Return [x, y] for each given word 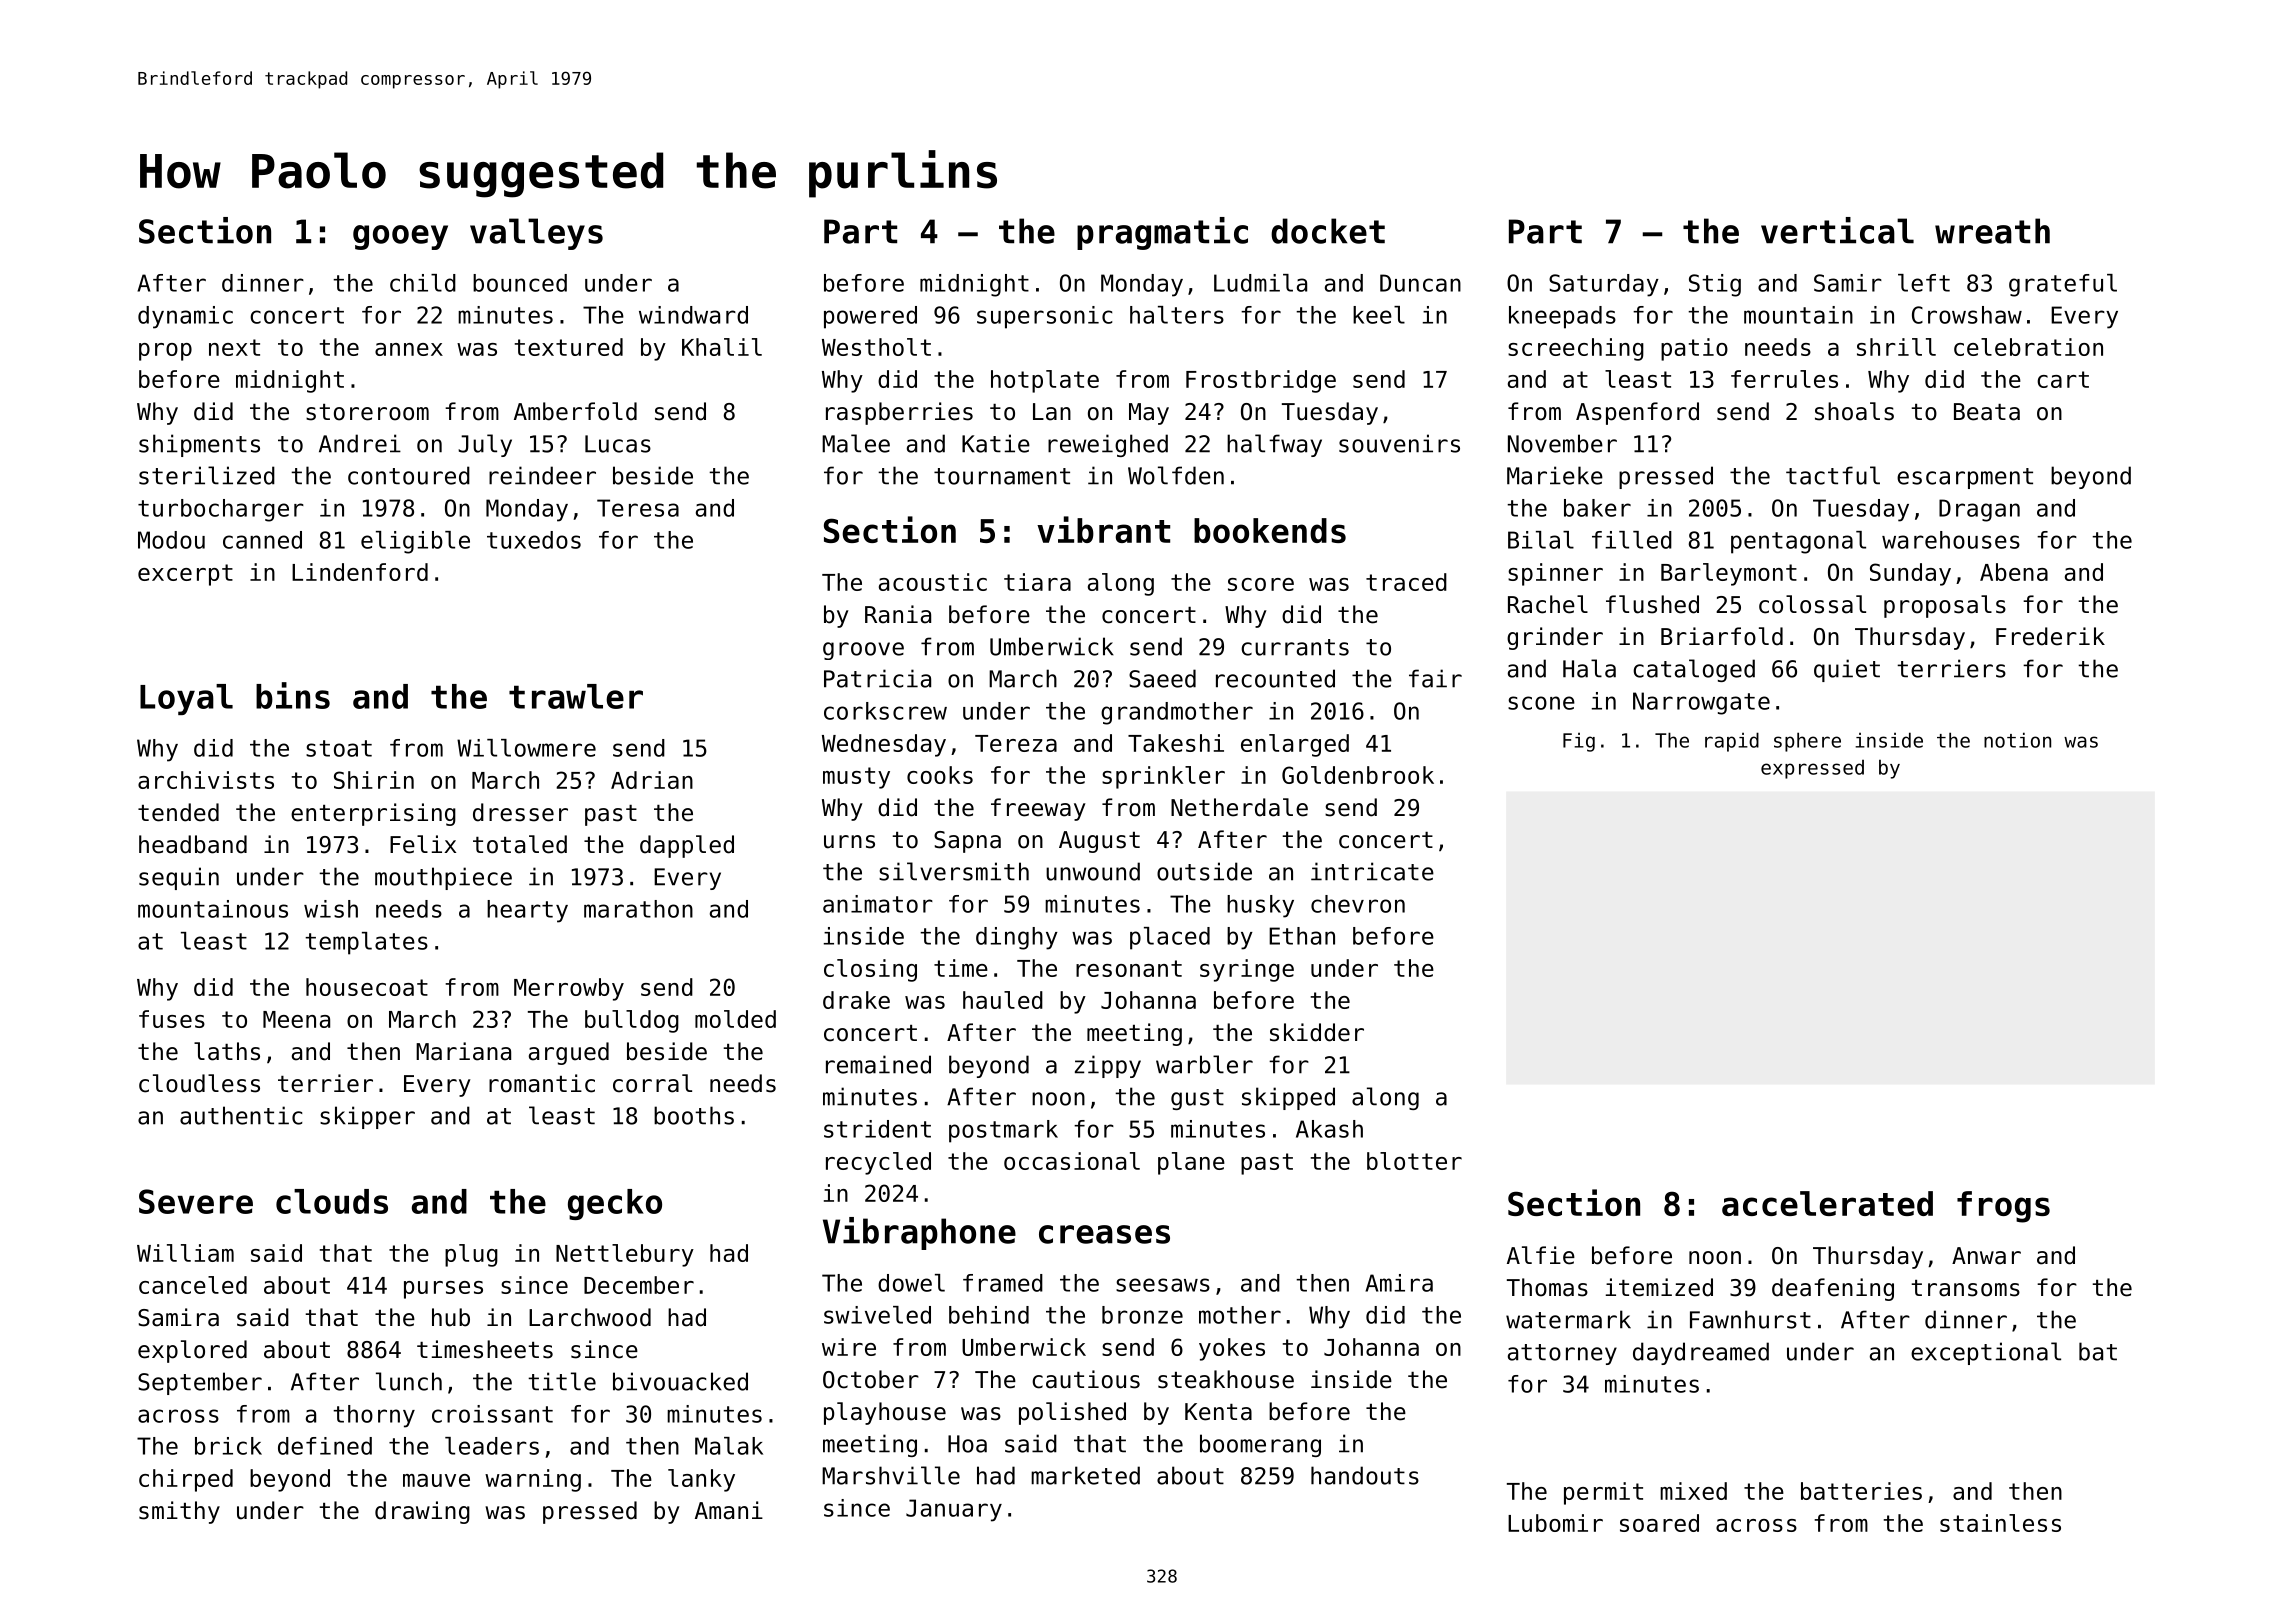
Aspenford [1637, 413]
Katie [996, 443]
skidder [1317, 1032]
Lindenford [360, 572]
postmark [1003, 1131]
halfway [1274, 445]
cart [2063, 379]
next [234, 347]
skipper [367, 1117]
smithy [179, 1512]
